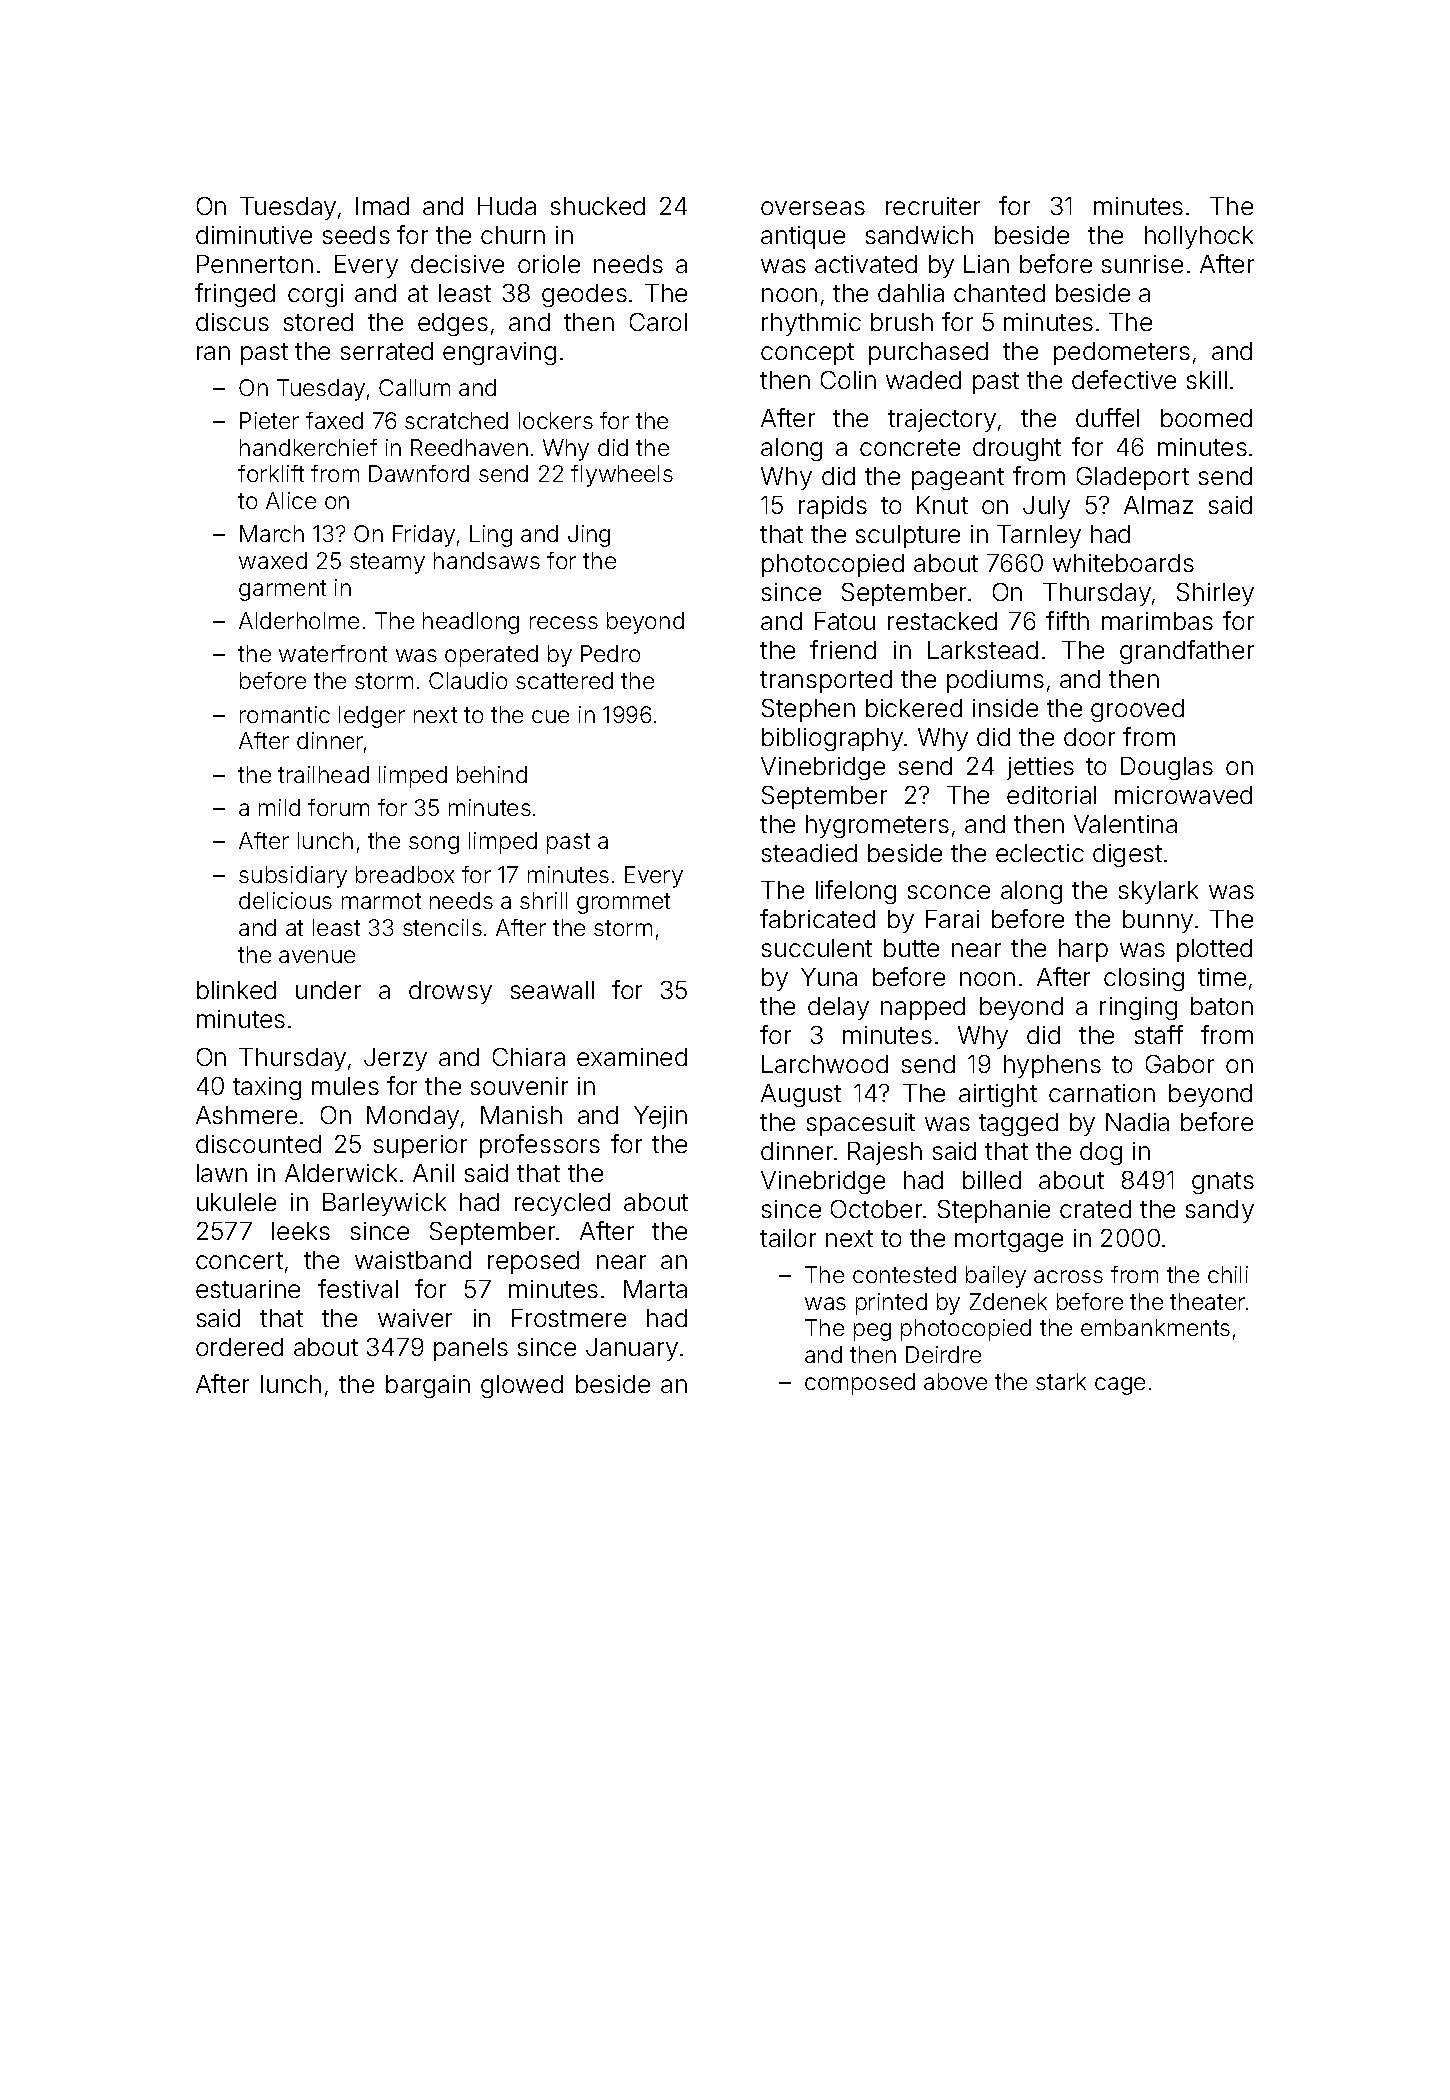 Image resolution: width=1450 pixels, height=2100 pixels. What do you see at coordinates (1052, 1066) in the screenshot?
I see `hyphens` at bounding box center [1052, 1066].
